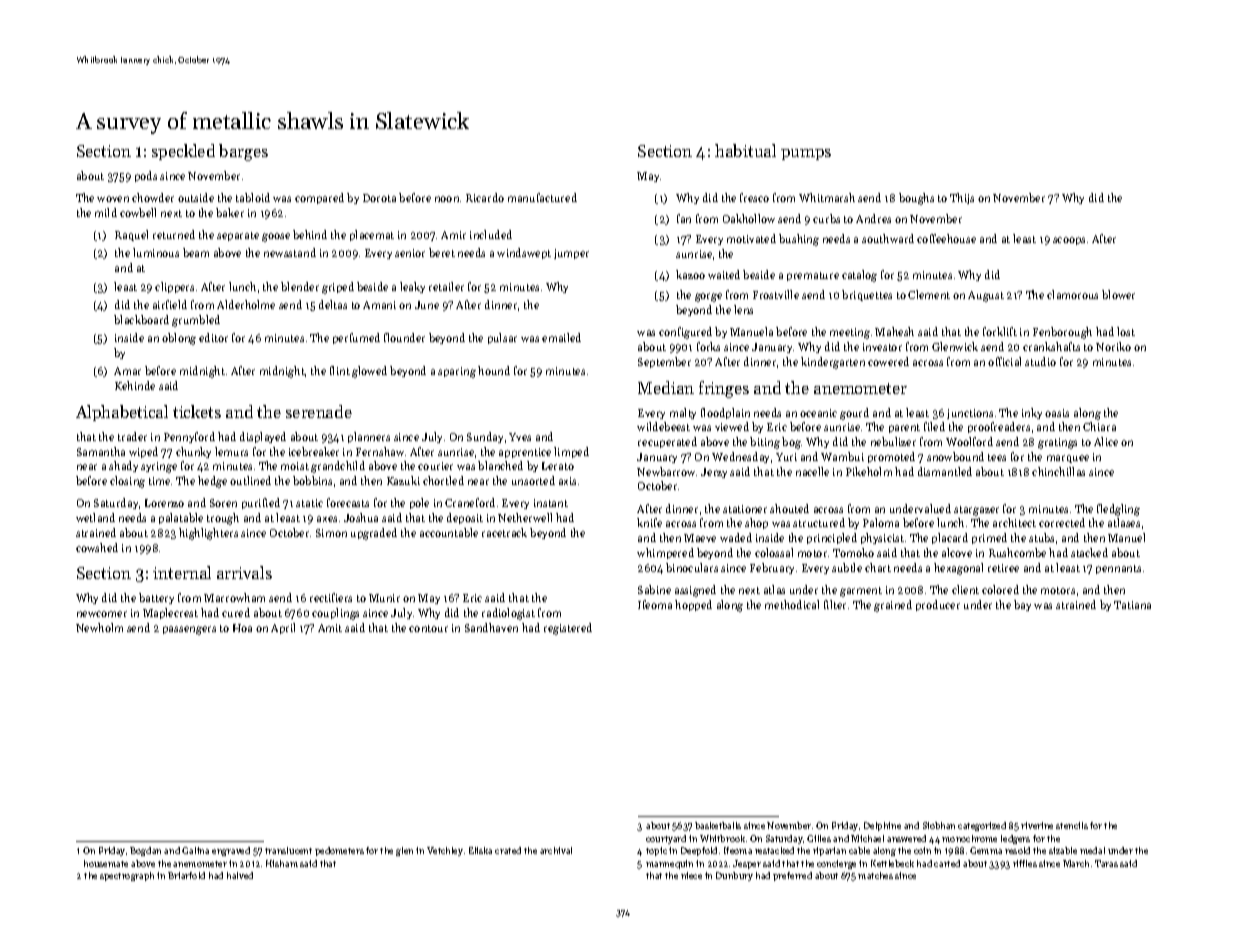 The width and height of the document is (1233, 952). Describe the element at coordinates (1037, 825) in the document. I see `riverine` at that location.
